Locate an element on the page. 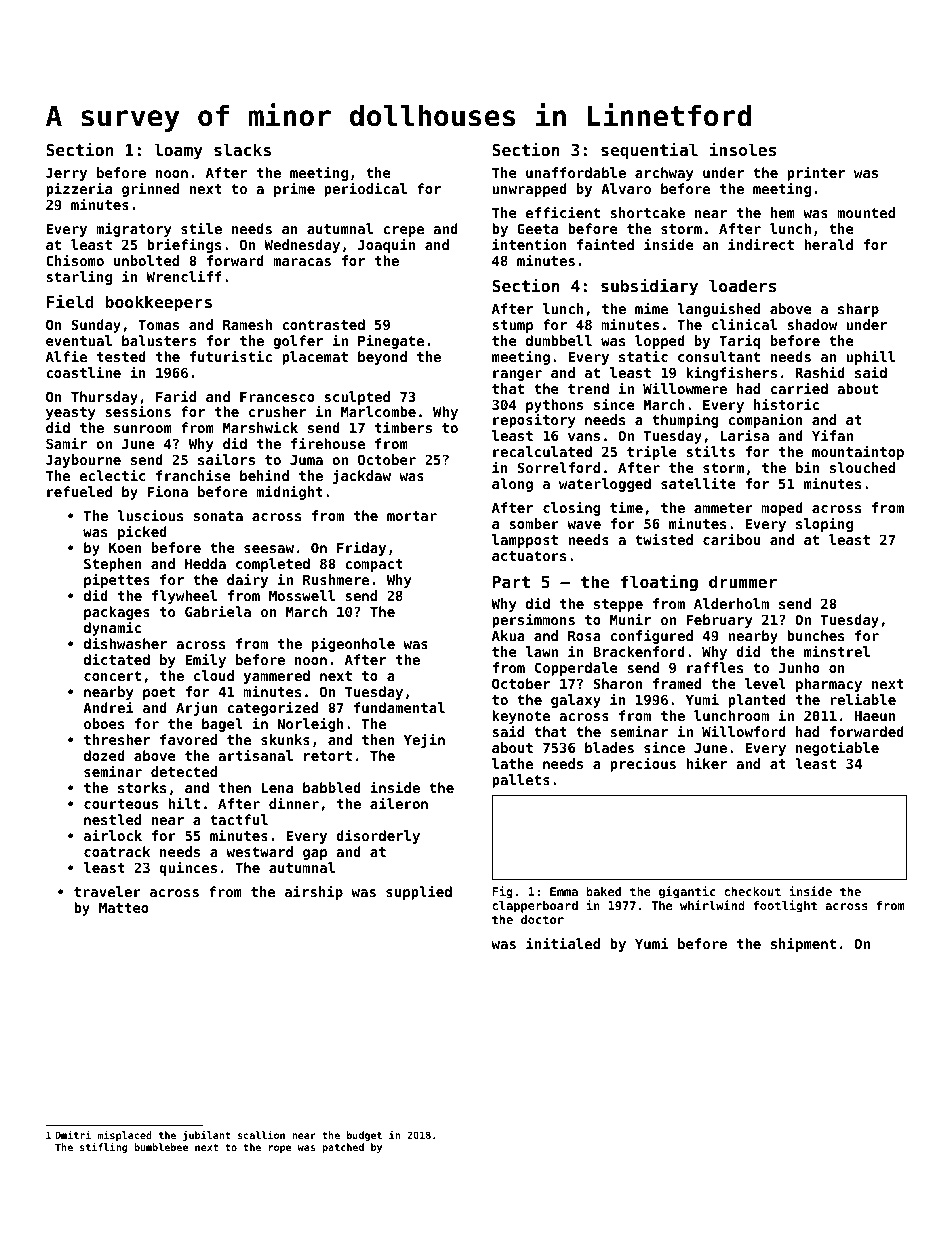 The image size is (952, 1233). Alvaro is located at coordinates (626, 188).
